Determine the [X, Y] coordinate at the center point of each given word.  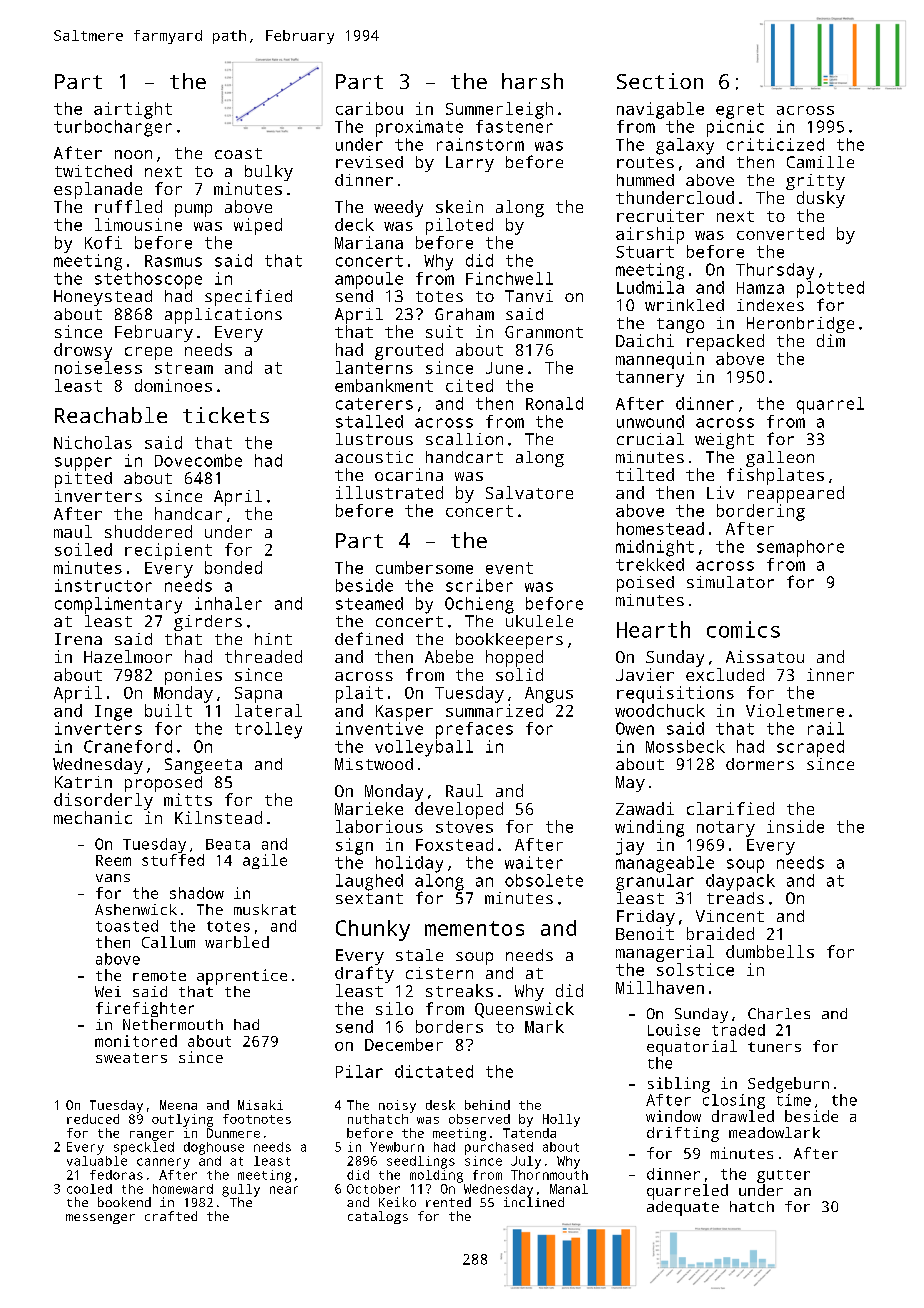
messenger [100, 1219]
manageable [665, 864]
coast [238, 153]
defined [369, 638]
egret [740, 111]
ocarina [409, 474]
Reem [113, 860]
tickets [226, 415]
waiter [534, 862]
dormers [760, 764]
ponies [193, 676]
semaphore [800, 548]
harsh [532, 81]
